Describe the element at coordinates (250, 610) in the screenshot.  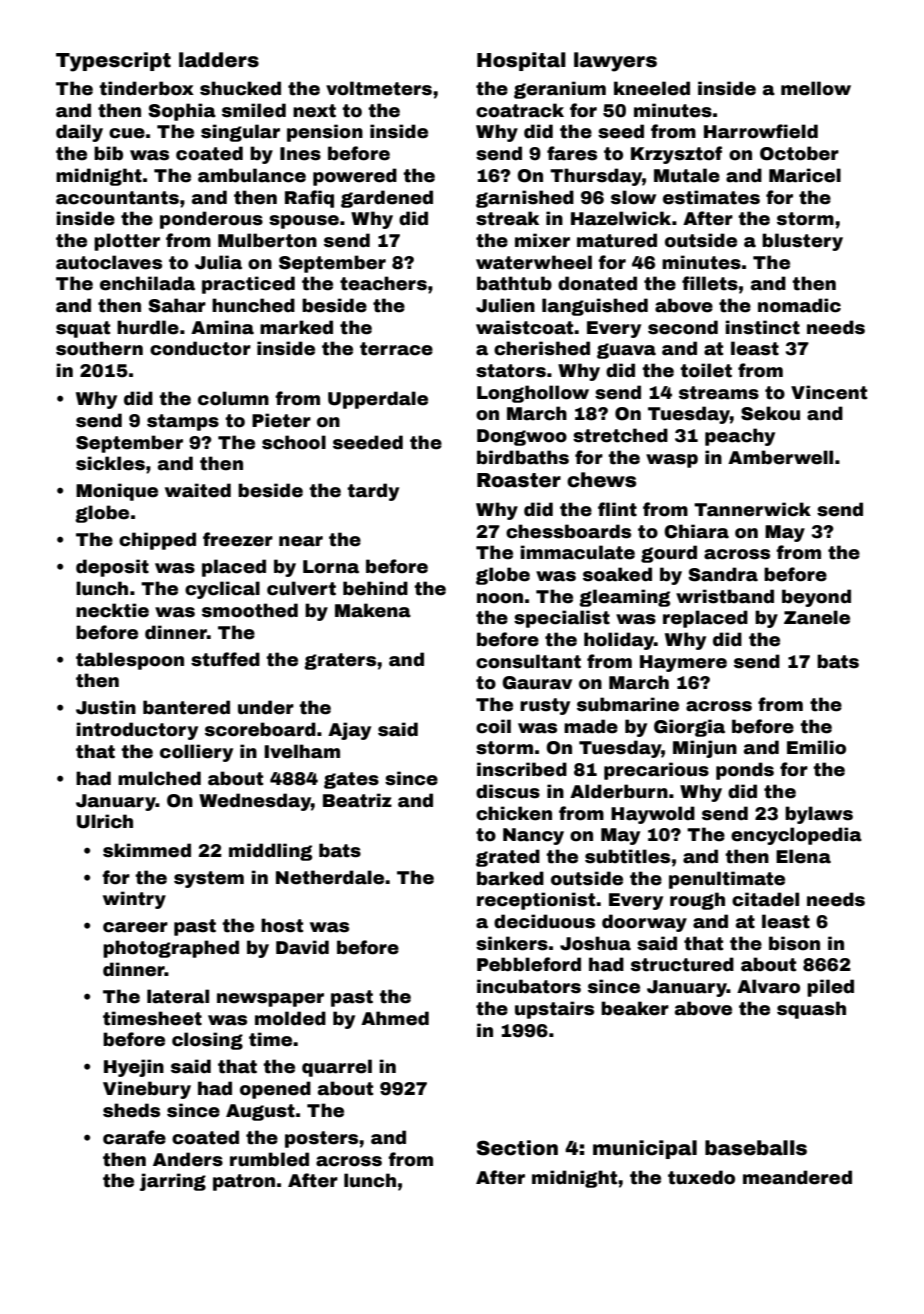
I see `smoothed` at that location.
